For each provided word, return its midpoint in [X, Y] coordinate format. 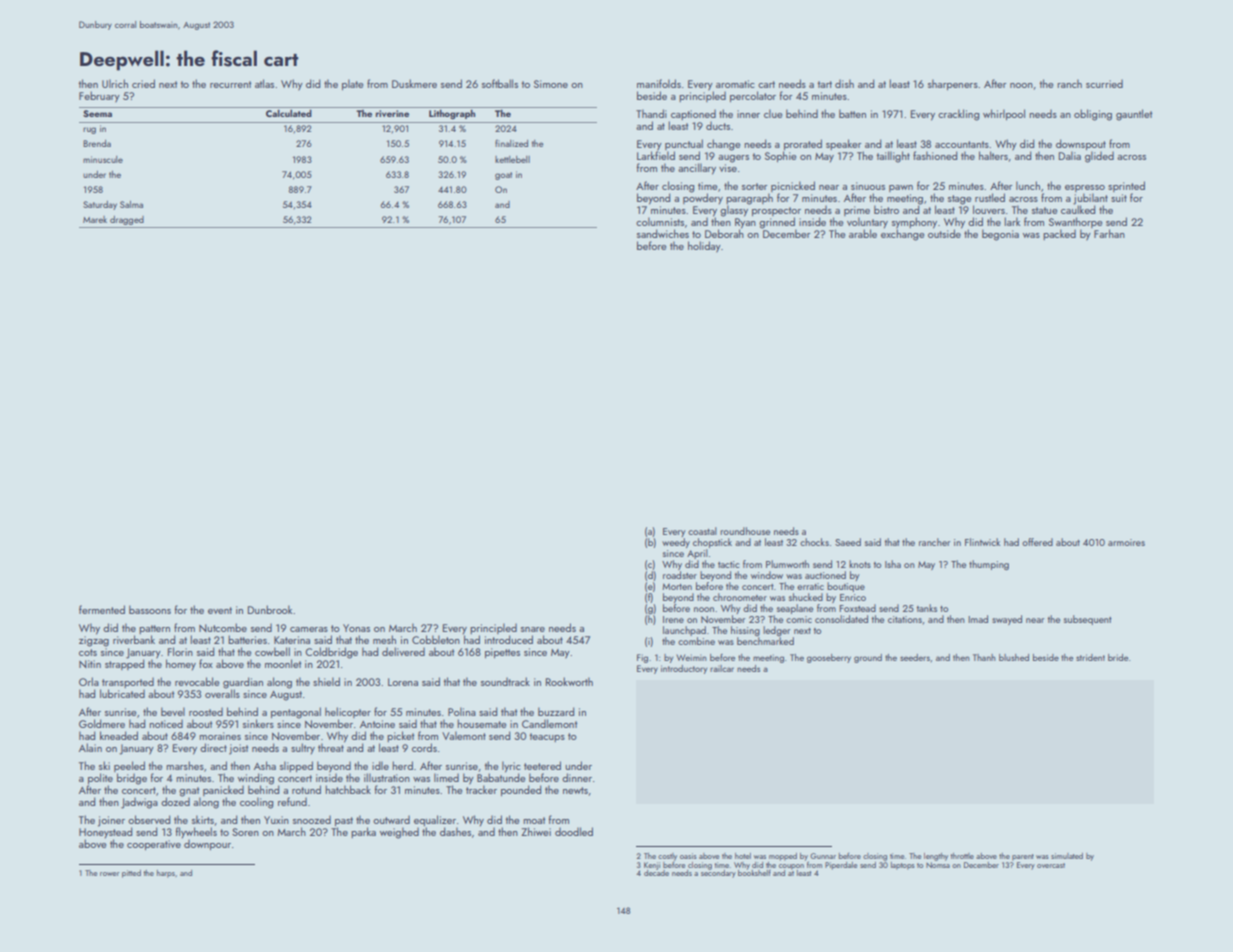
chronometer [740, 597]
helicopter [348, 712]
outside [944, 233]
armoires [1126, 542]
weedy [676, 543]
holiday [704, 247]
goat [503, 176]
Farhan [1109, 233]
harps [166, 874]
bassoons [150, 609]
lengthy [936, 857]
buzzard [556, 711]
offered [1037, 542]
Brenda [97, 143]
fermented [102, 609]
